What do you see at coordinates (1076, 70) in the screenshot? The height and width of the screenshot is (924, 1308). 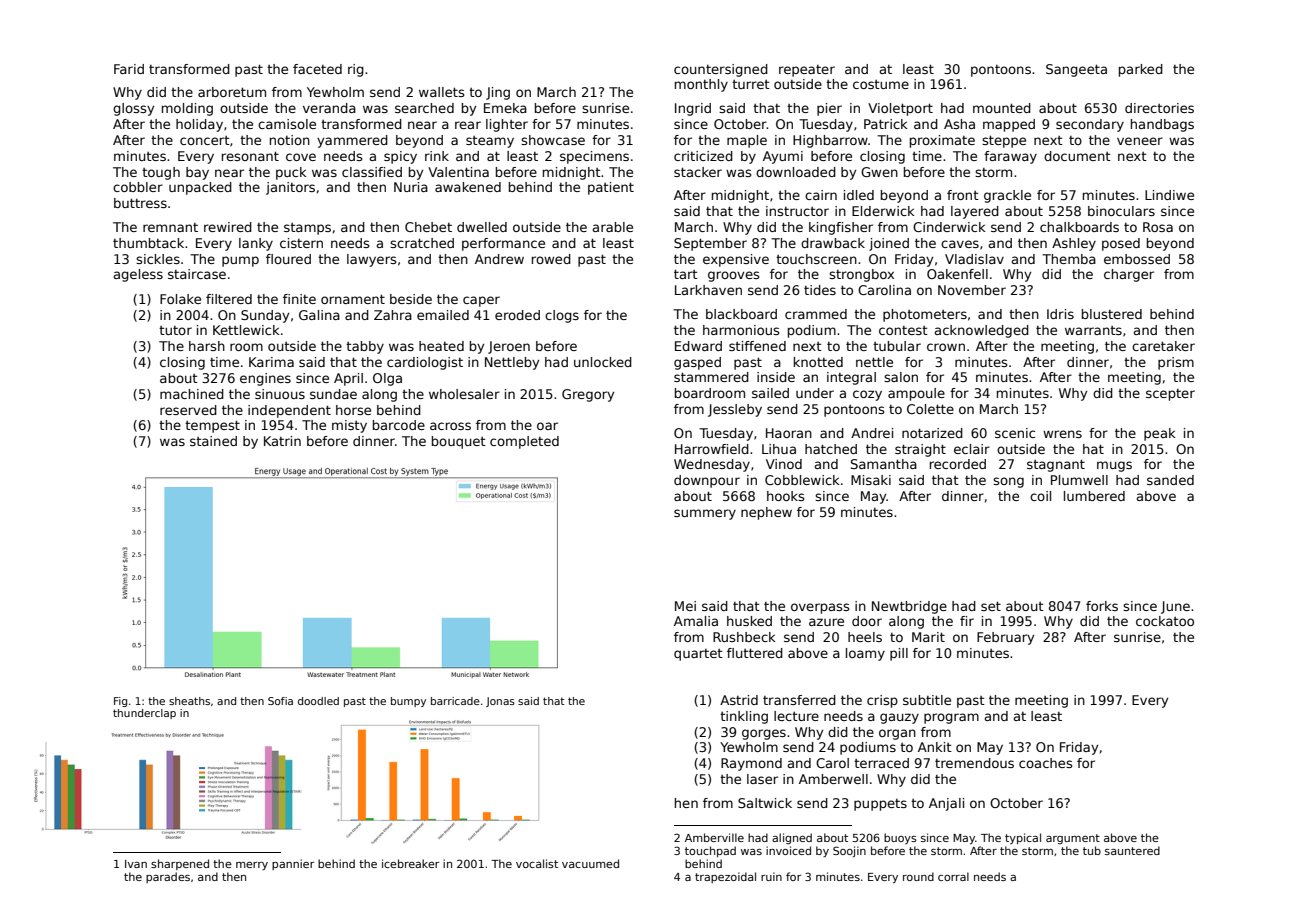 I see `Sangeeta` at bounding box center [1076, 70].
